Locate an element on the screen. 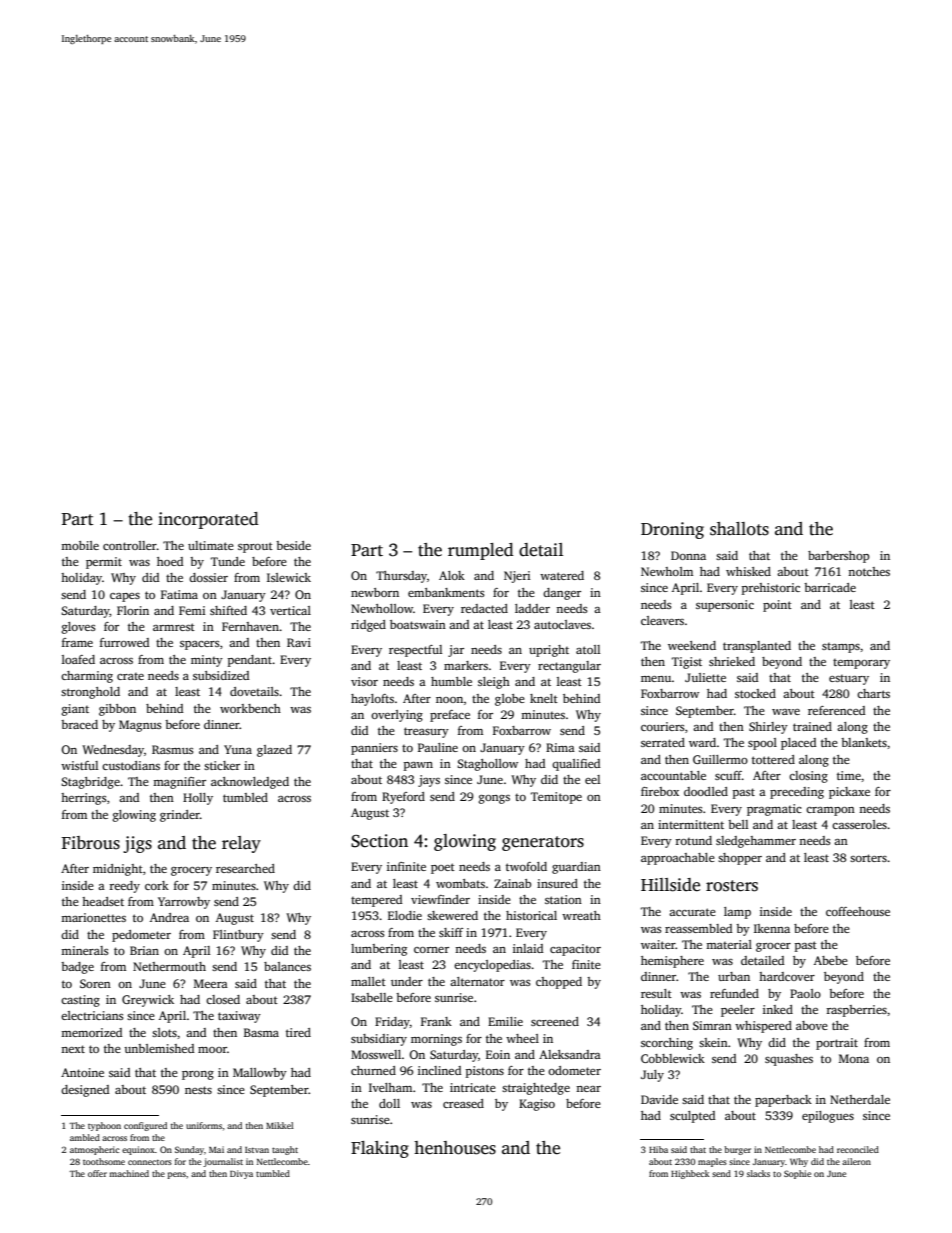 The image size is (952, 1233). machined is located at coordinates (129, 1173).
